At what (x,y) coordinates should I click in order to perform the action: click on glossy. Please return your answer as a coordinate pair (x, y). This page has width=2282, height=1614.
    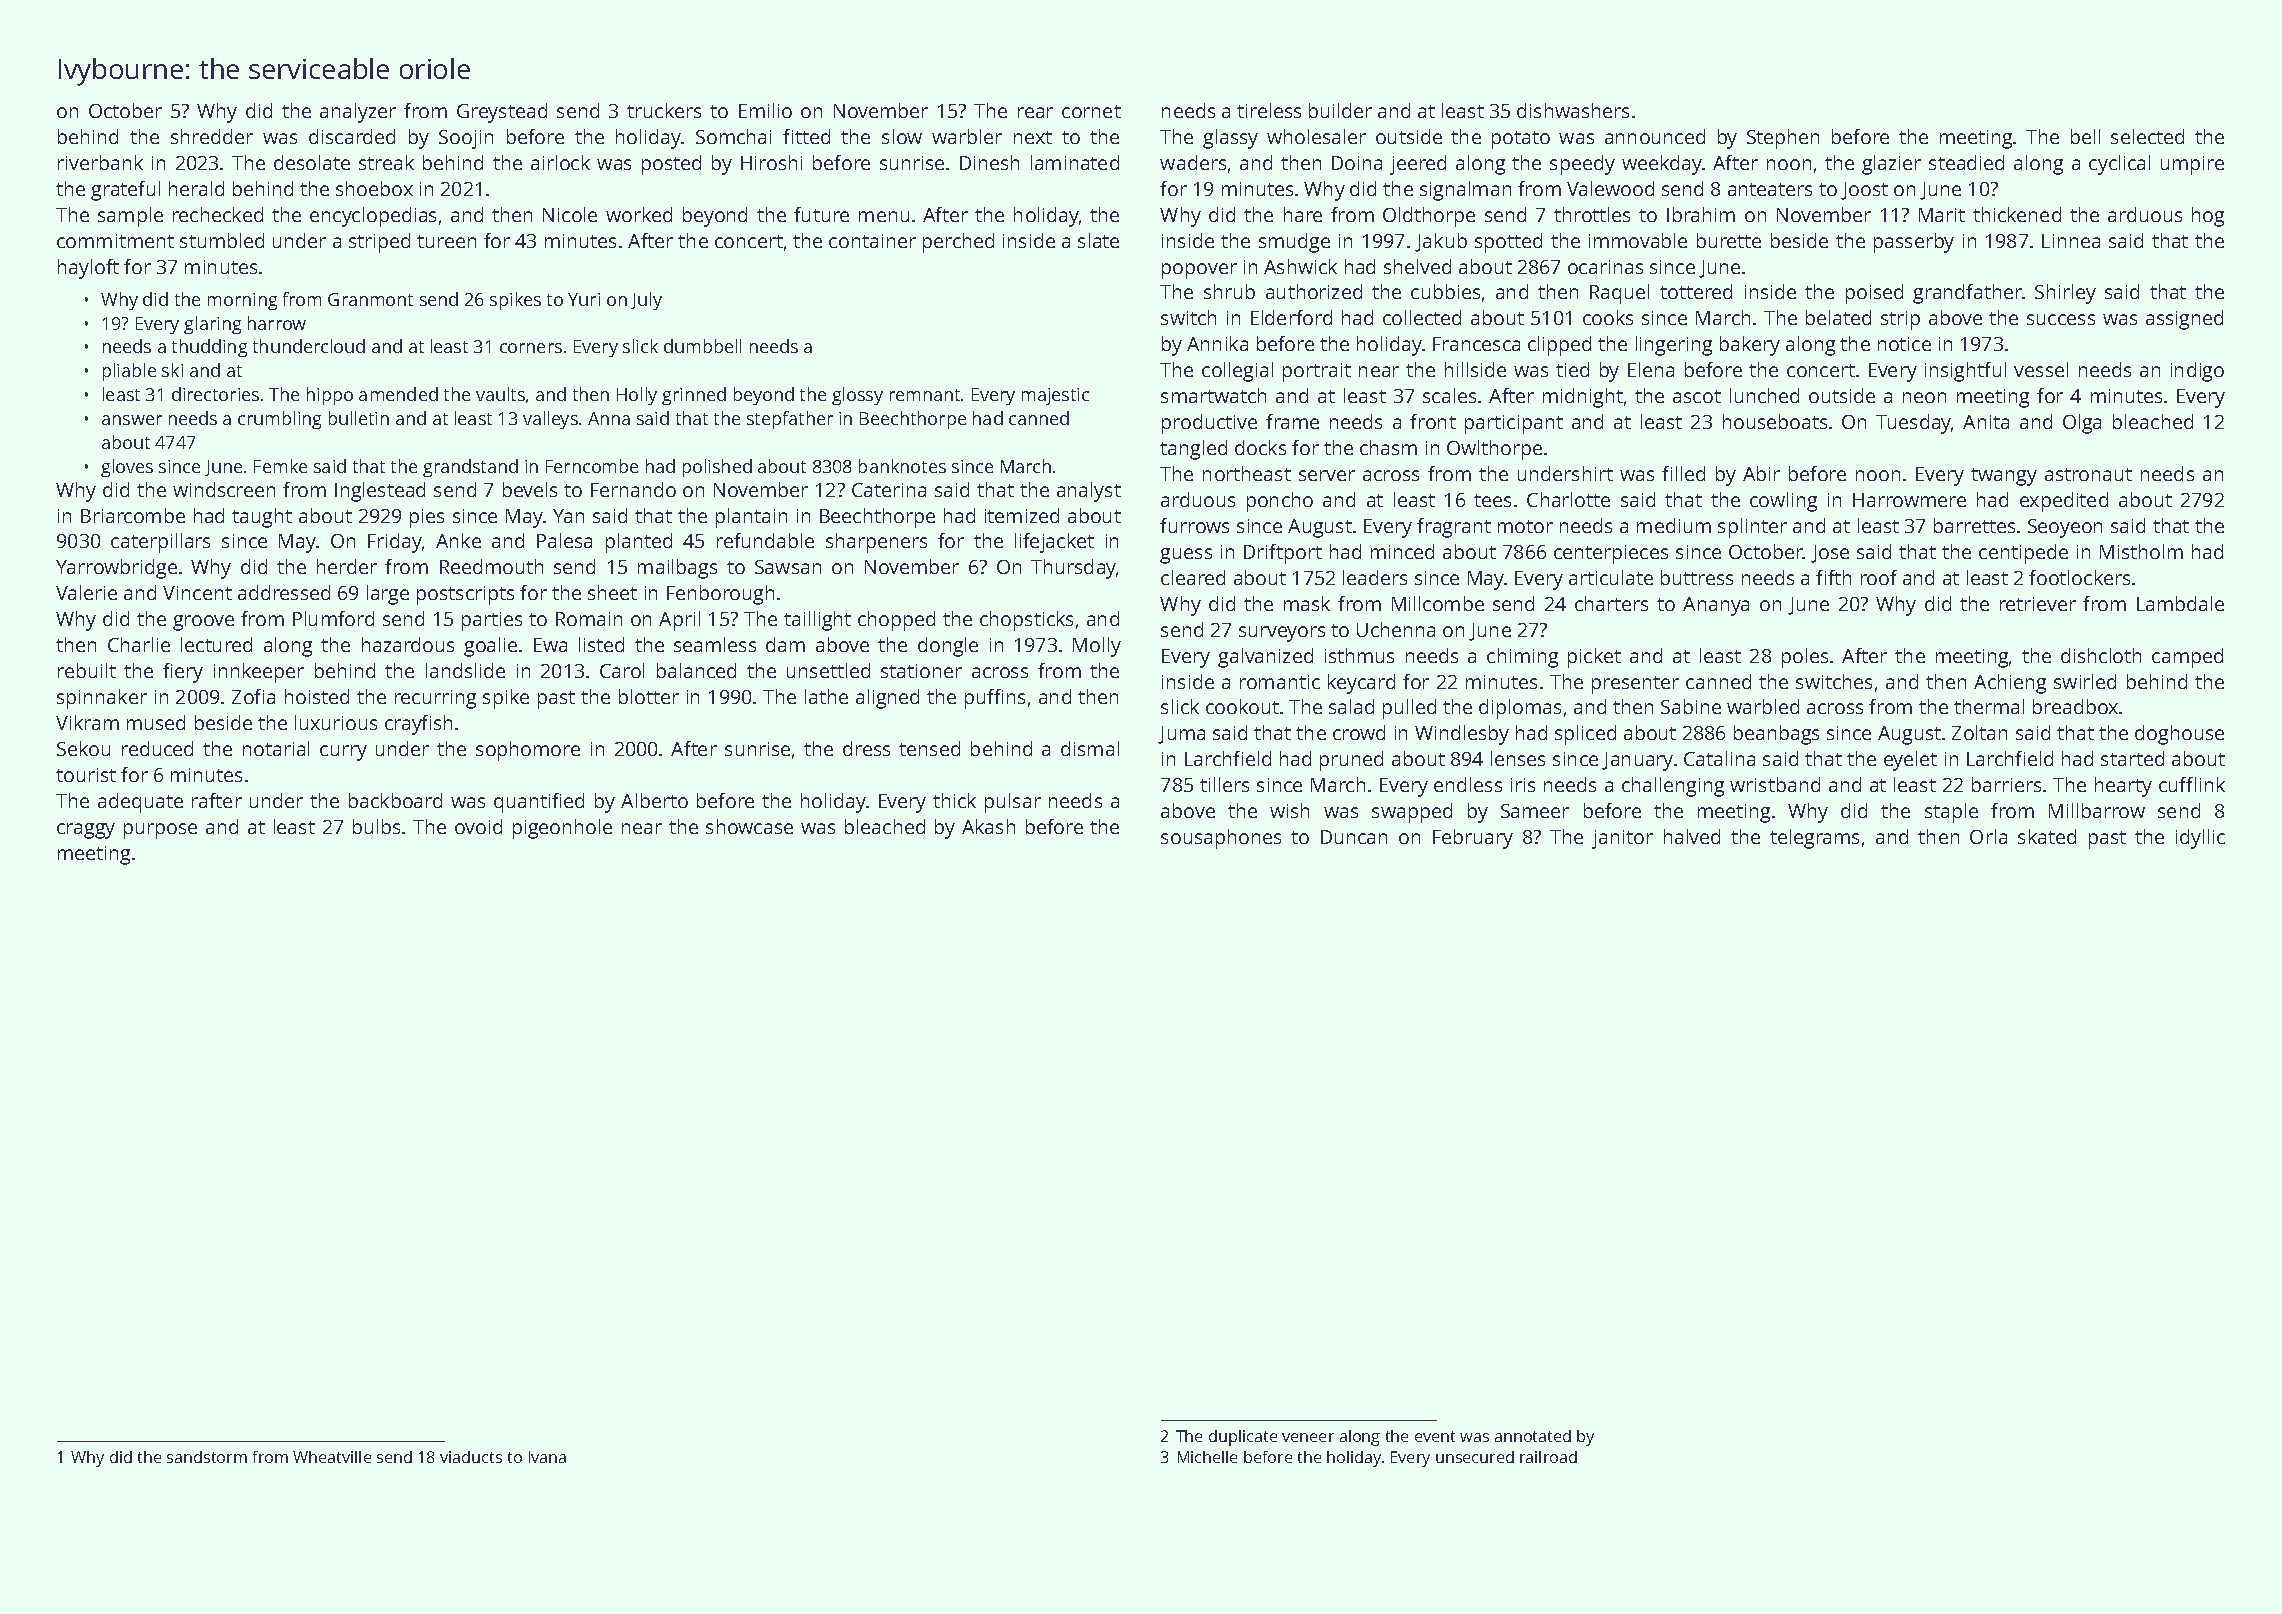
    Looking at the image, I should click on (857, 396).
